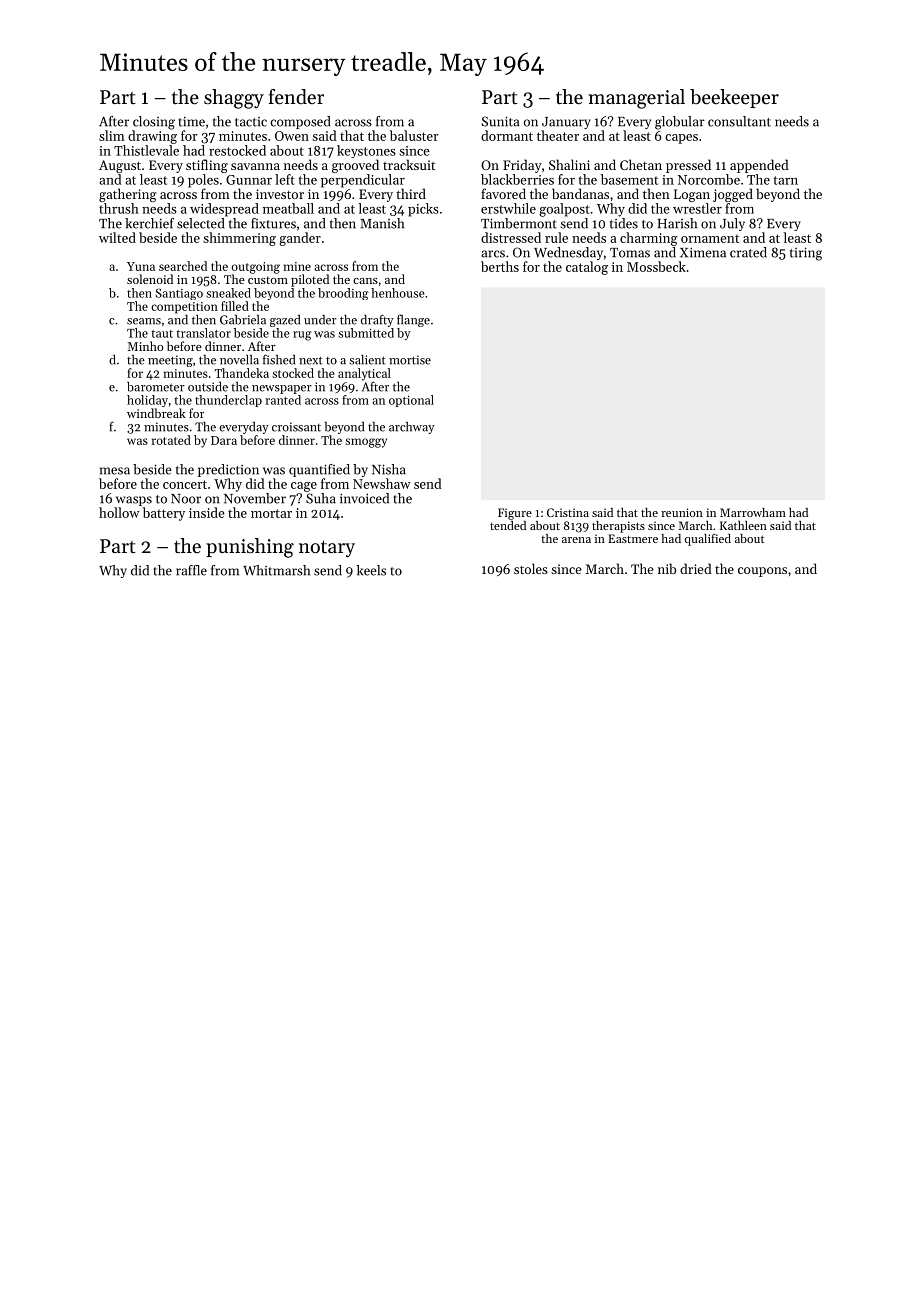  I want to click on Gabriela, so click(243, 320).
